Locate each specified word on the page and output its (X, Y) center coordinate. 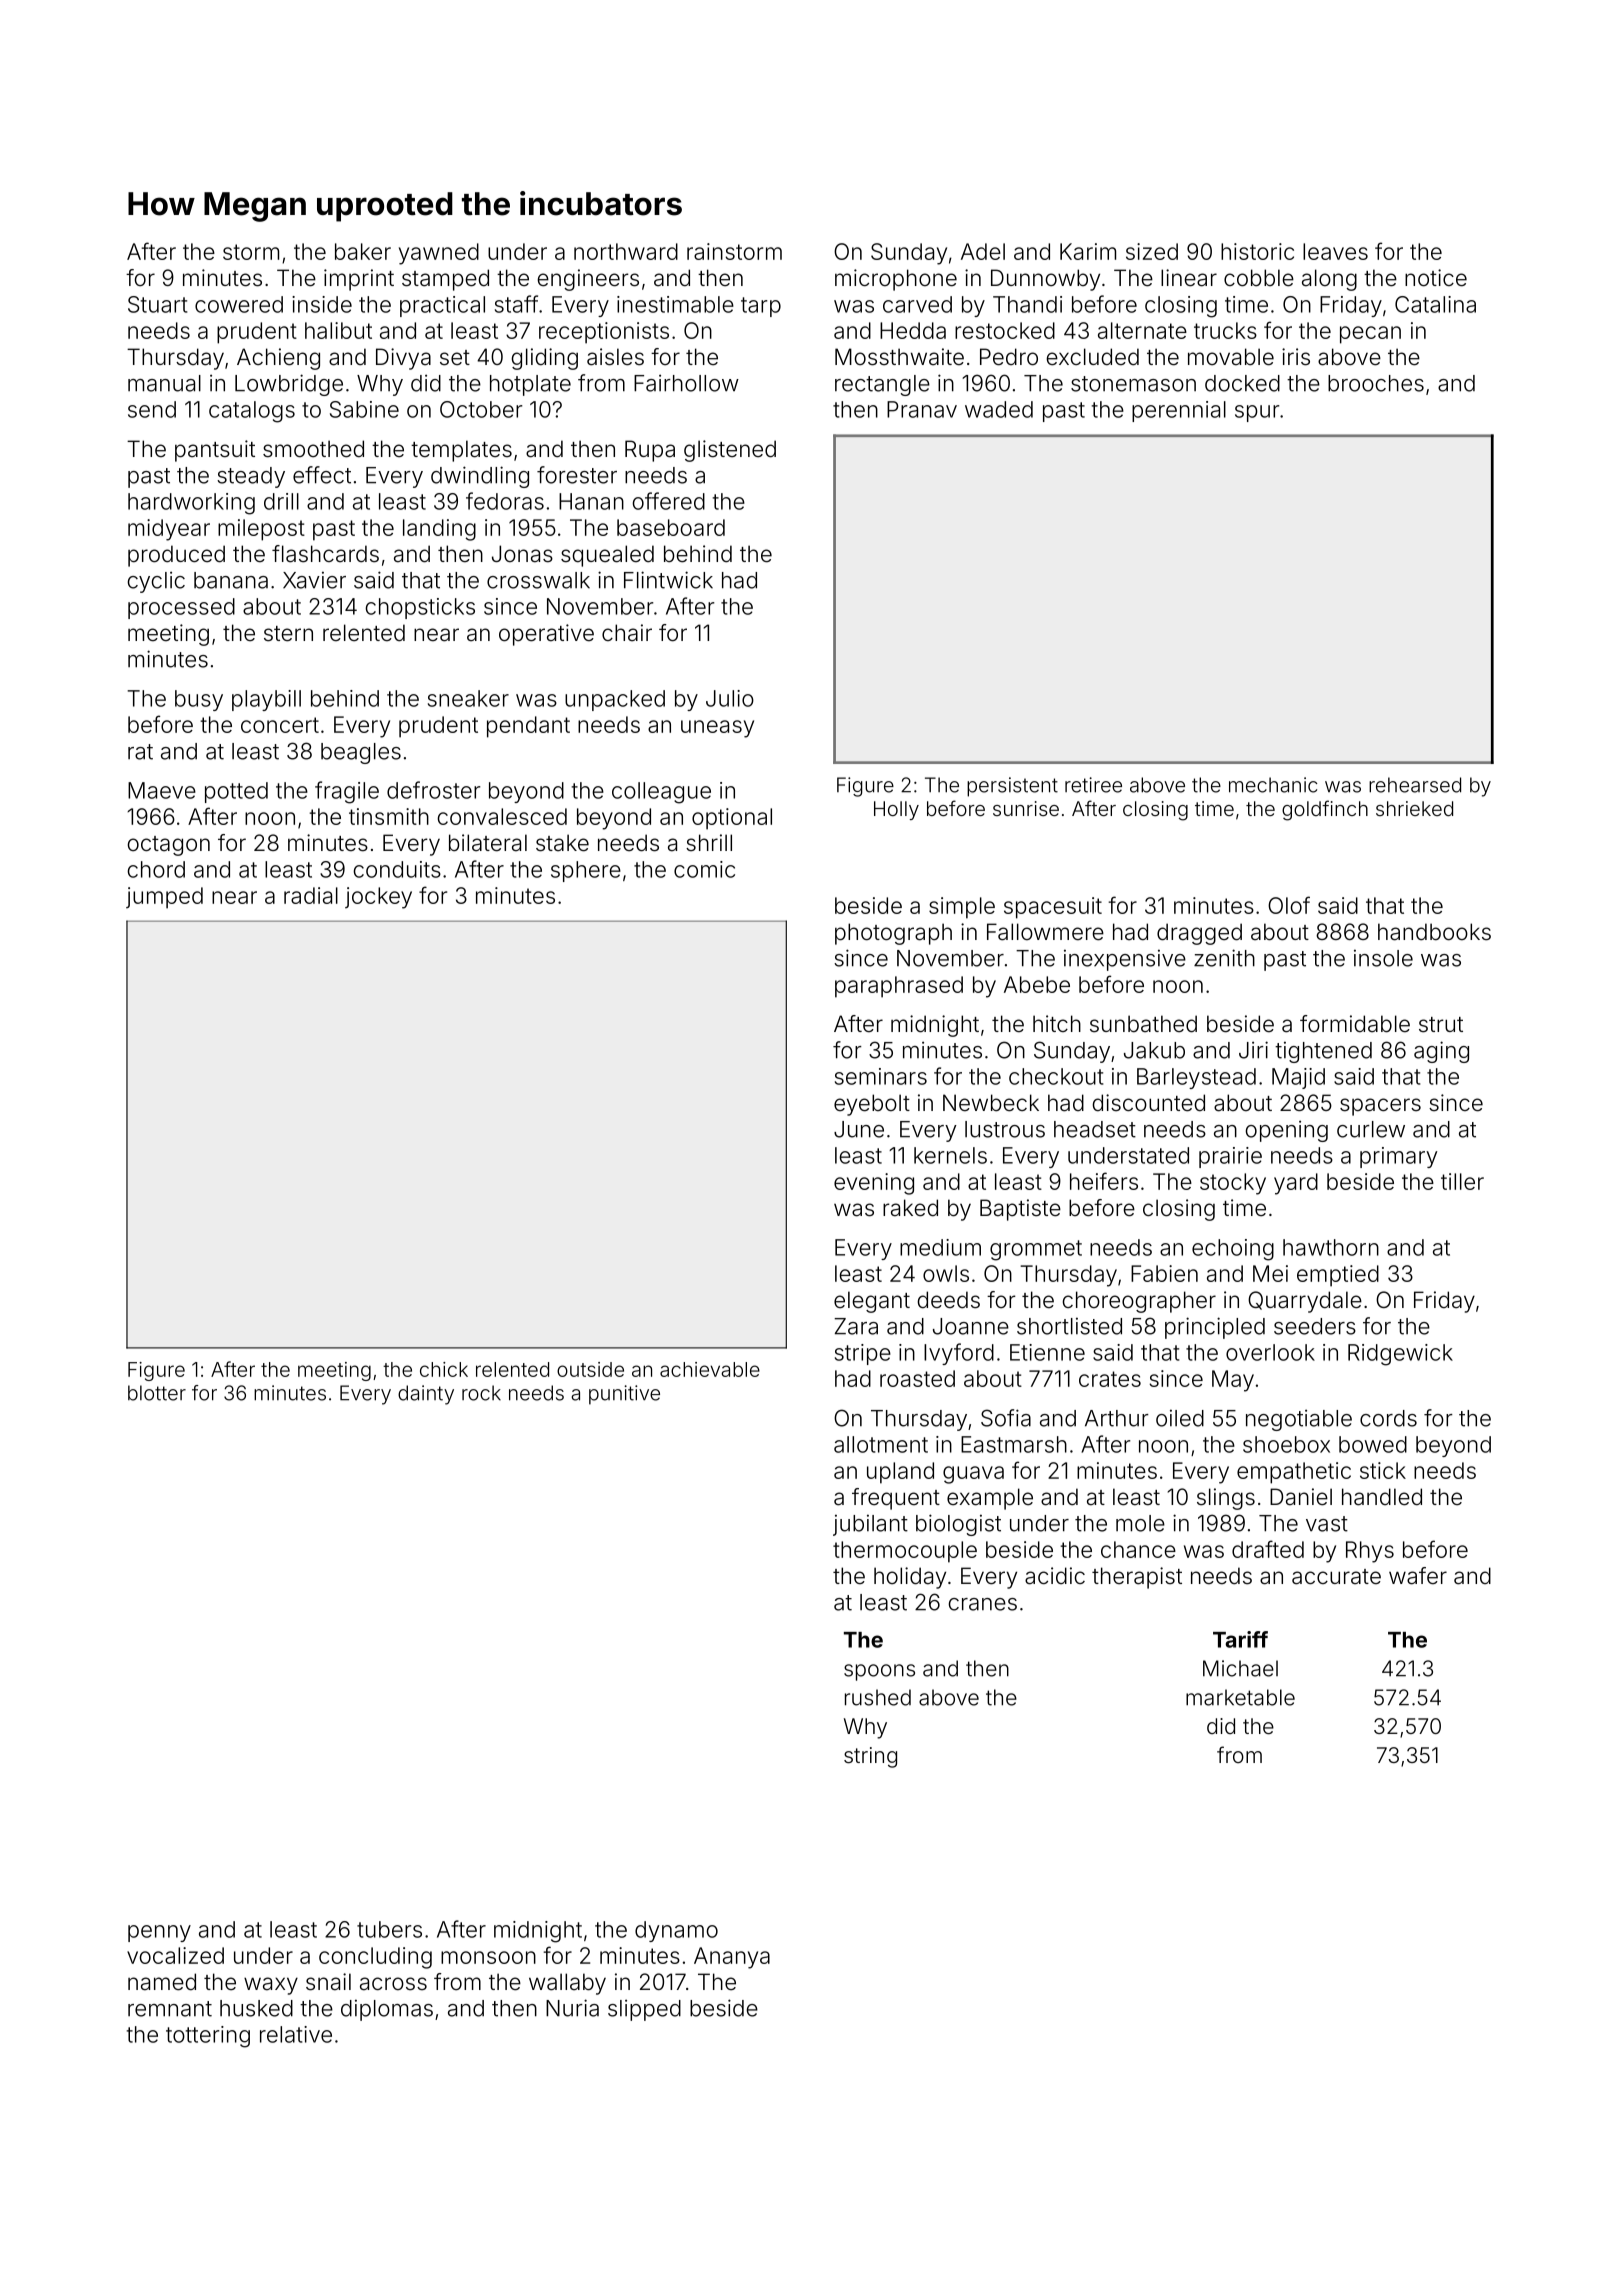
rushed (878, 1697)
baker (363, 251)
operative (546, 635)
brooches (1376, 383)
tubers (389, 1929)
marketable (1240, 1697)
